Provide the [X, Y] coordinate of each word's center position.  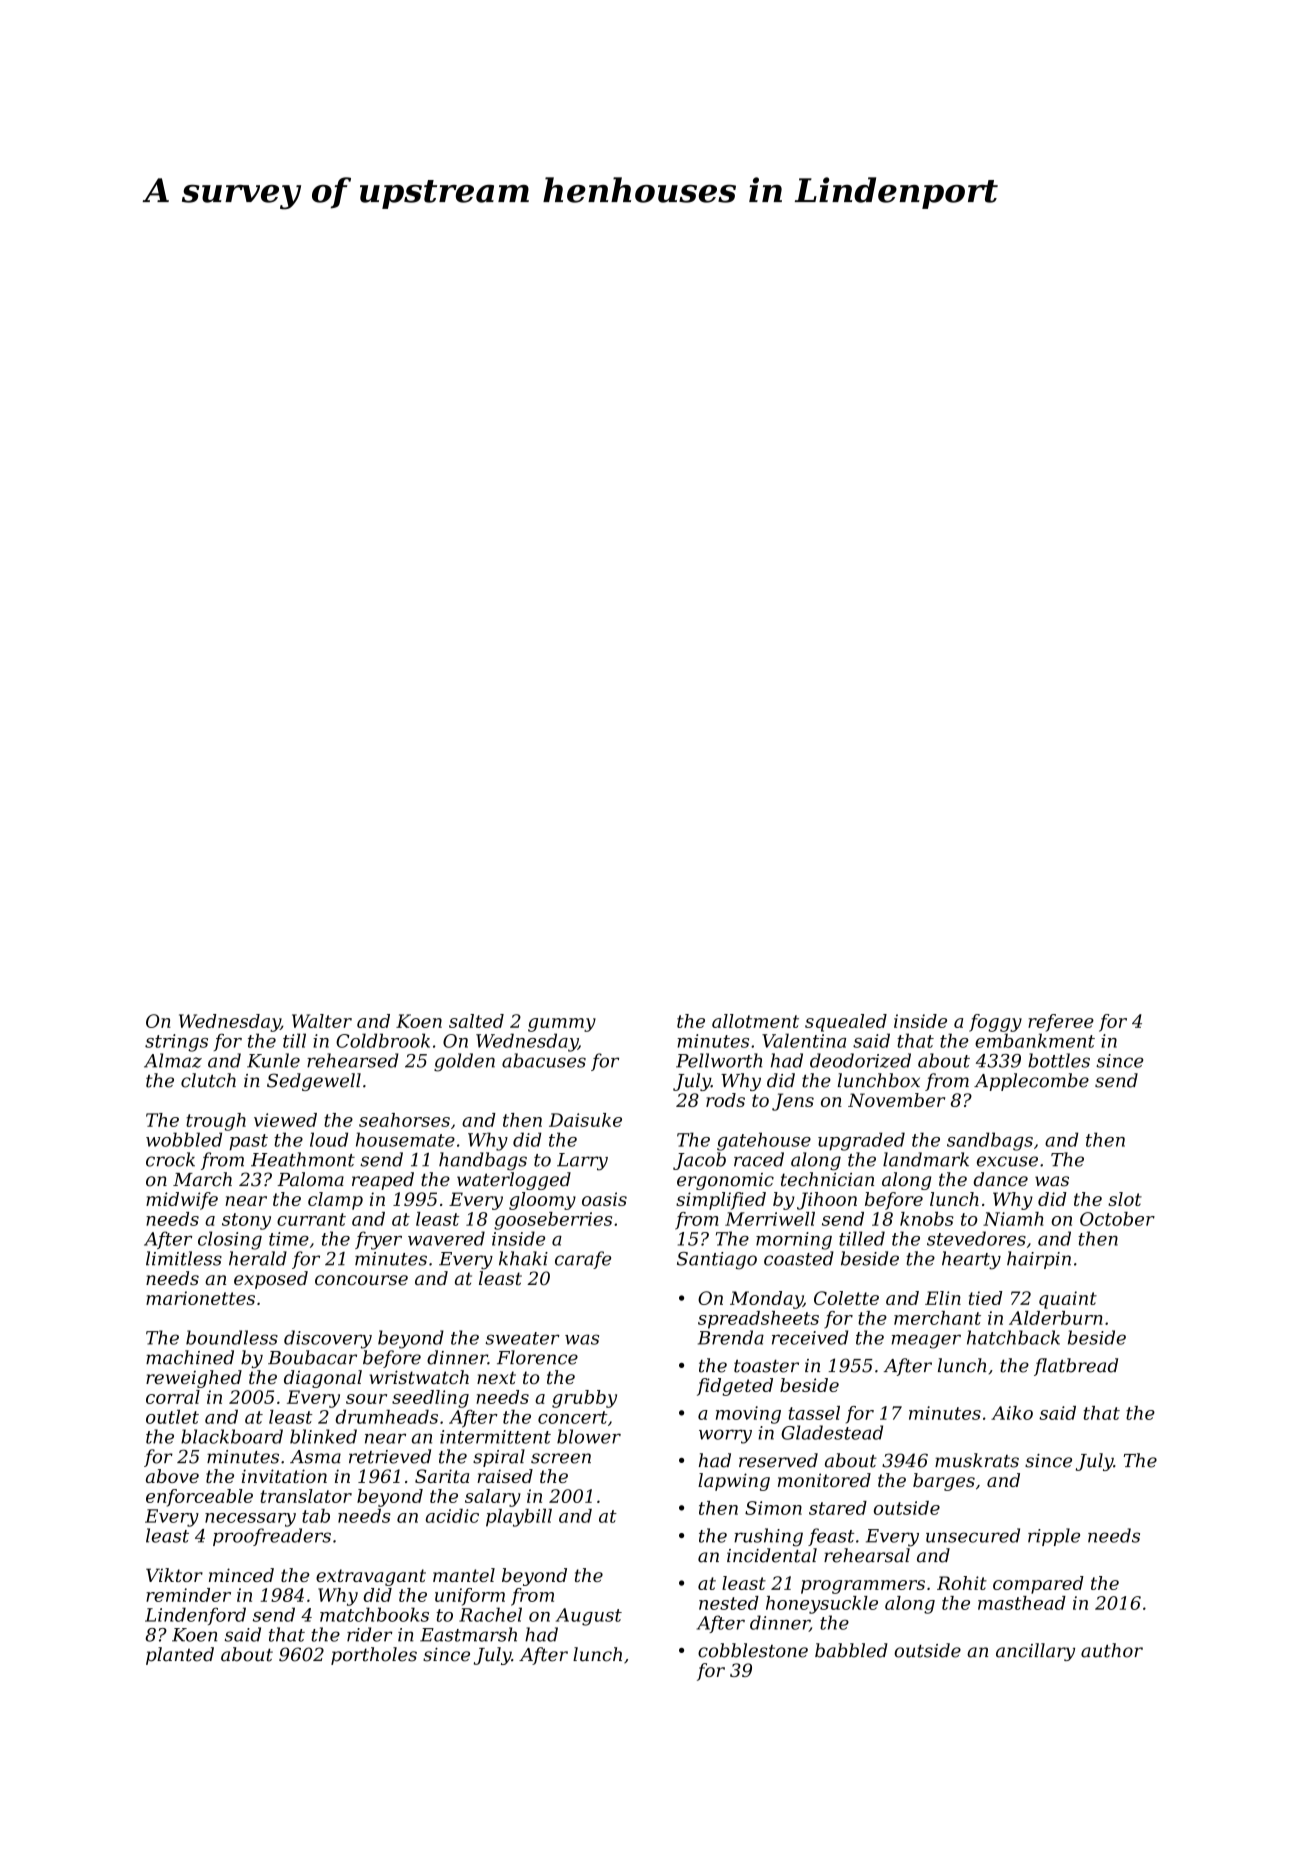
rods [725, 1100]
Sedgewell [314, 1082]
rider [370, 1634]
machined [190, 1357]
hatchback [1013, 1337]
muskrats [977, 1460]
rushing [768, 1537]
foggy [995, 1023]
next [496, 1377]
